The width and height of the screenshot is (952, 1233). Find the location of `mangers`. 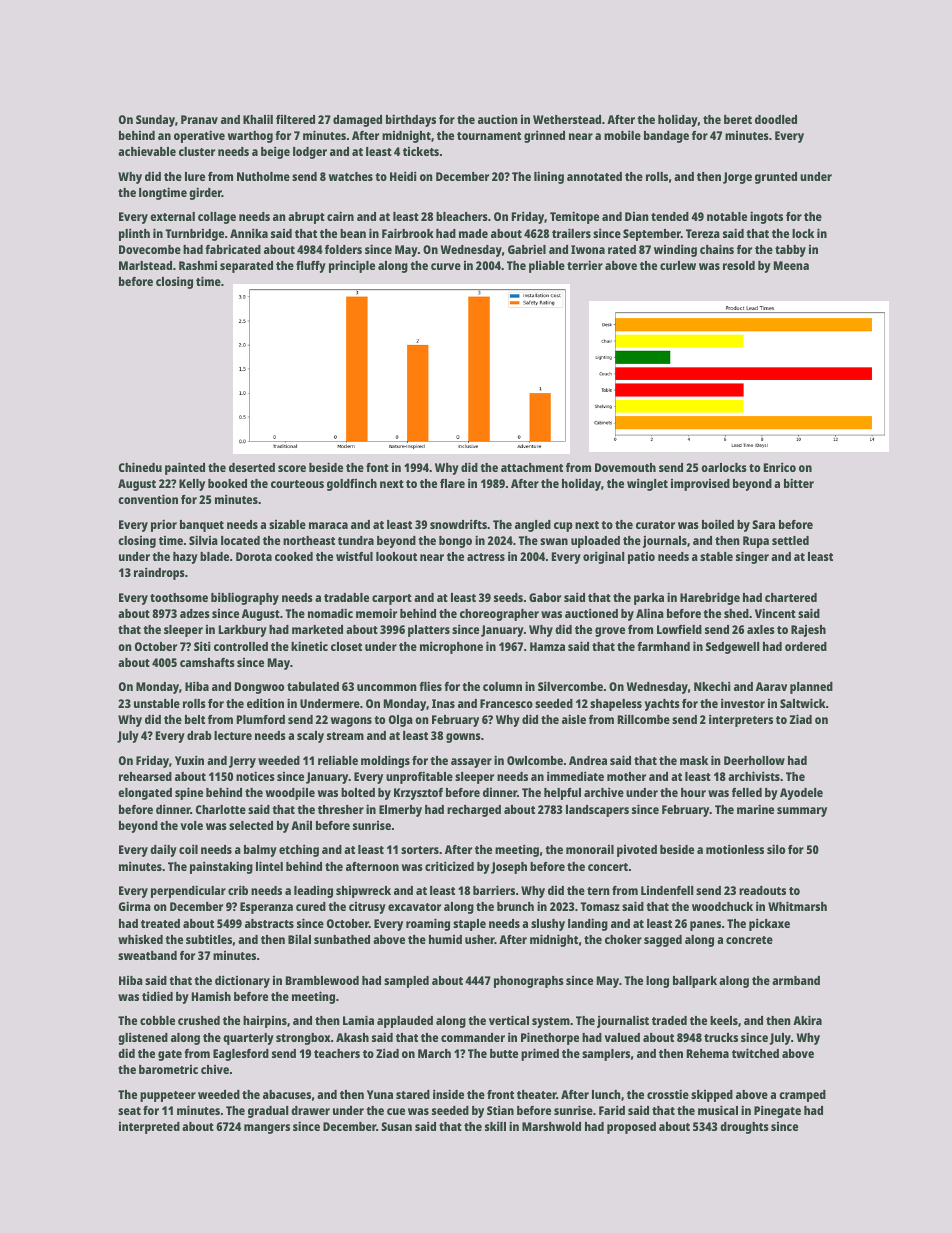

mangers is located at coordinates (267, 1129).
